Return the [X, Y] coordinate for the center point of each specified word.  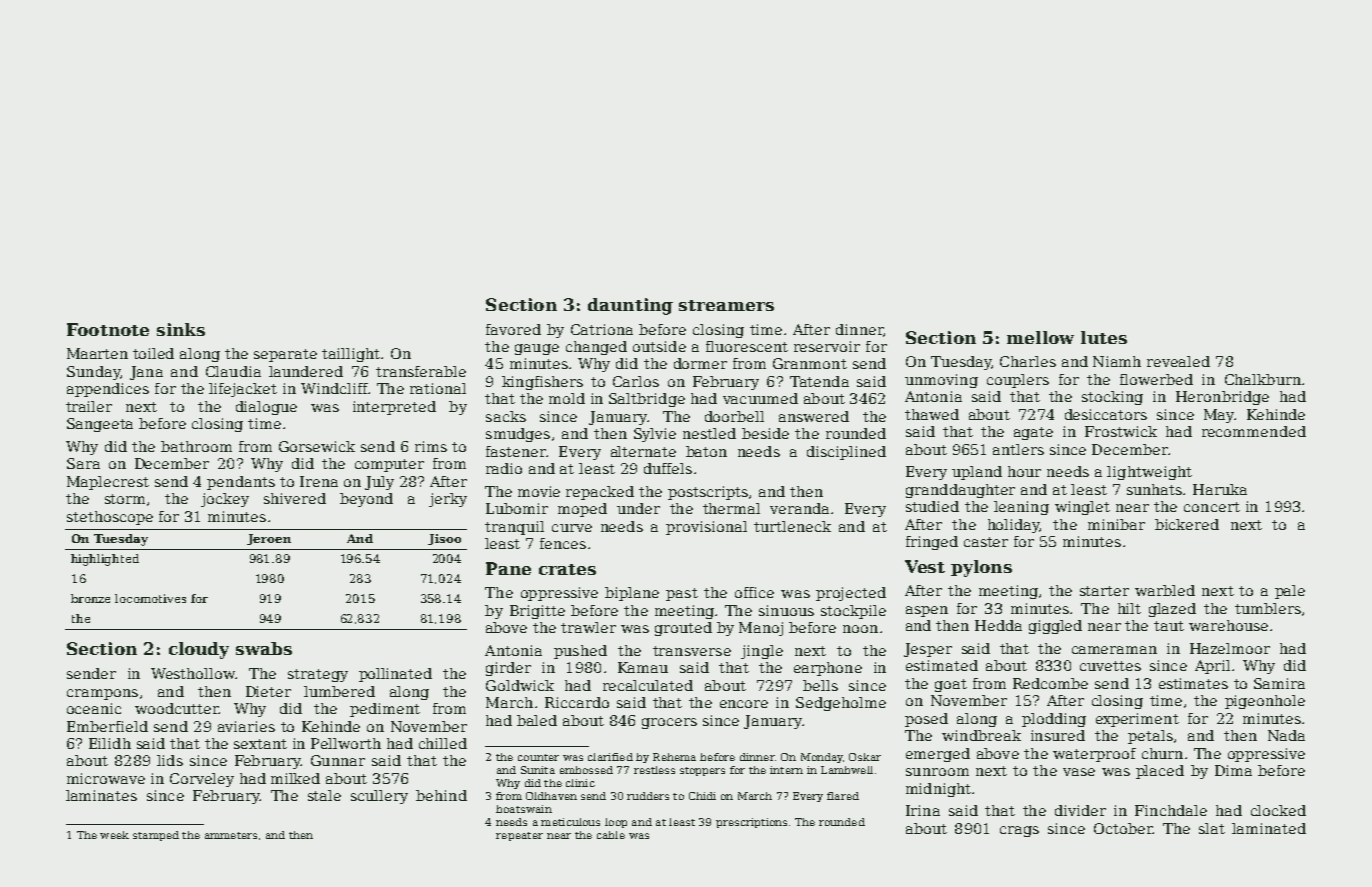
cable [611, 835]
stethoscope [110, 518]
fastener [516, 451]
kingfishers [542, 383]
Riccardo [577, 702]
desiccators [1106, 414]
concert [1212, 507]
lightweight [1149, 473]
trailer [89, 406]
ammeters [231, 835]
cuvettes [1110, 666]
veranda [799, 508]
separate [285, 355]
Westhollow [193, 673]
